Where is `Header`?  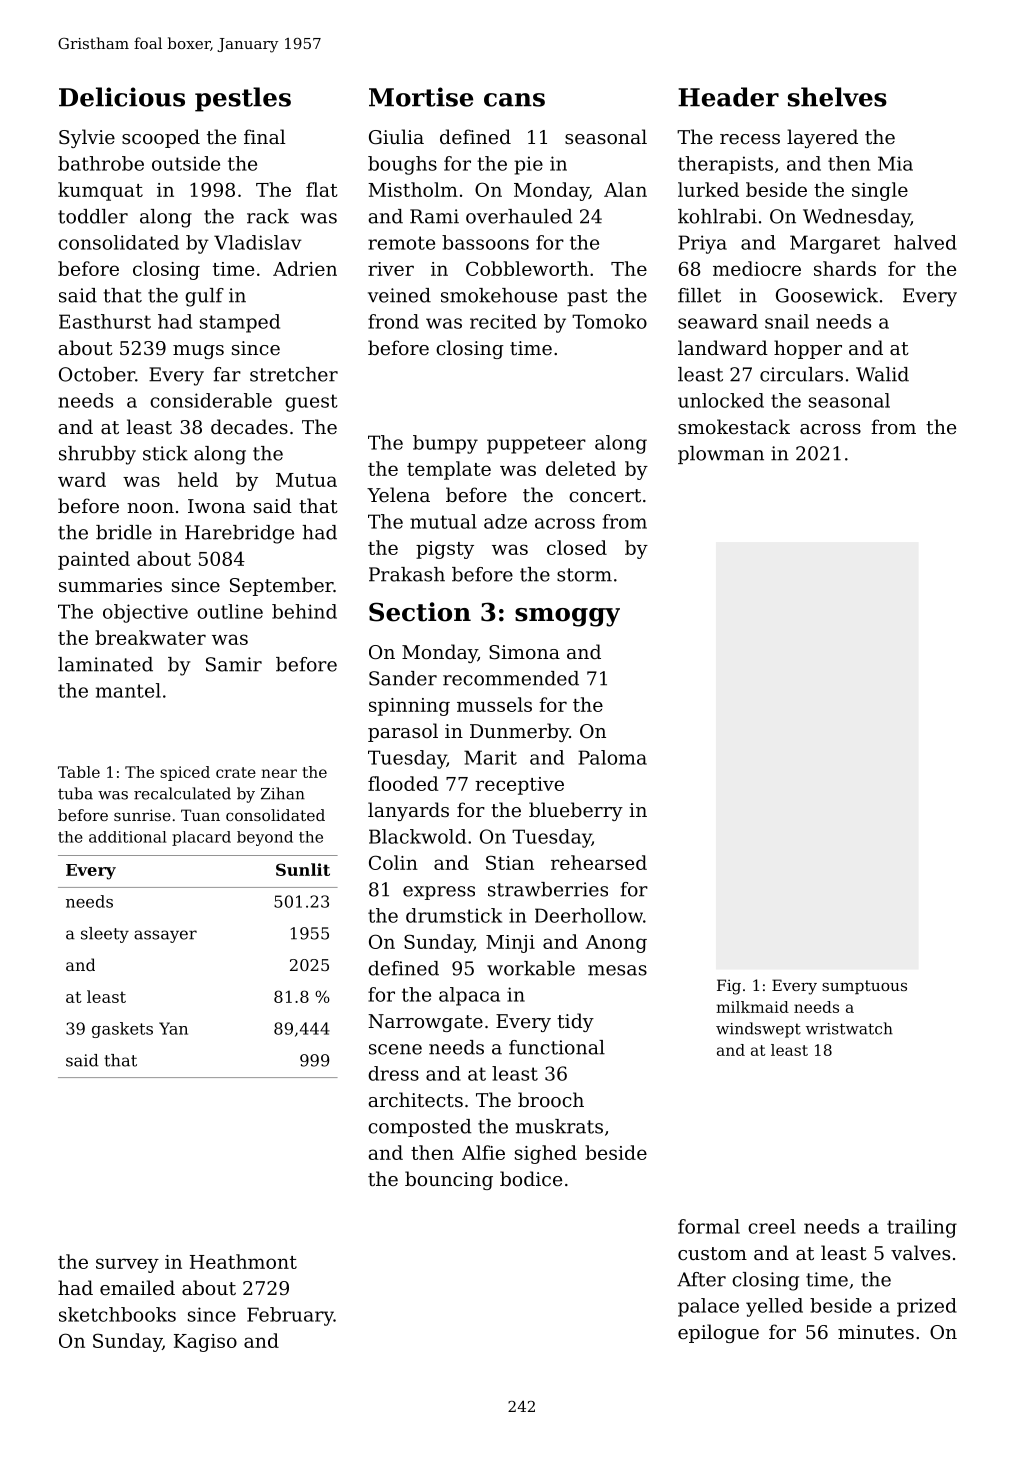 Header is located at coordinates (728, 97).
